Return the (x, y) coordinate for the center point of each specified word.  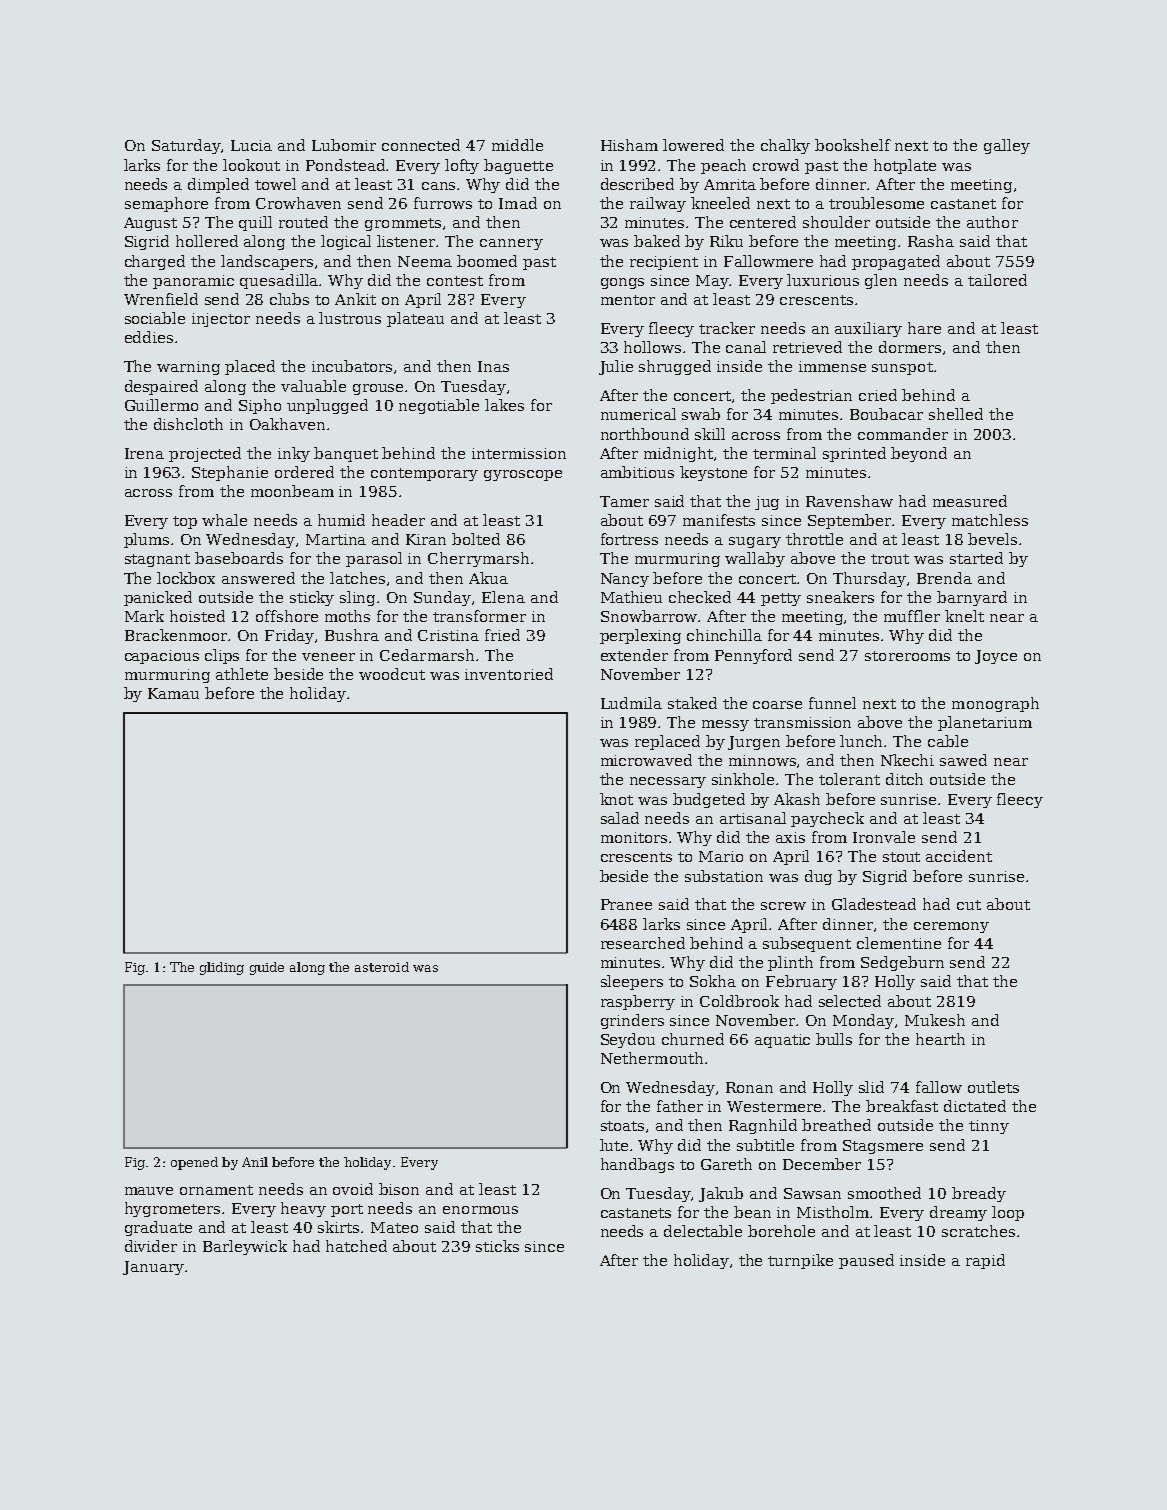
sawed (963, 760)
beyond (919, 454)
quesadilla (280, 281)
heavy (303, 1209)
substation (724, 876)
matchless (990, 520)
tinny (989, 1127)
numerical (638, 414)
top (185, 522)
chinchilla (724, 635)
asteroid (382, 967)
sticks (497, 1246)
